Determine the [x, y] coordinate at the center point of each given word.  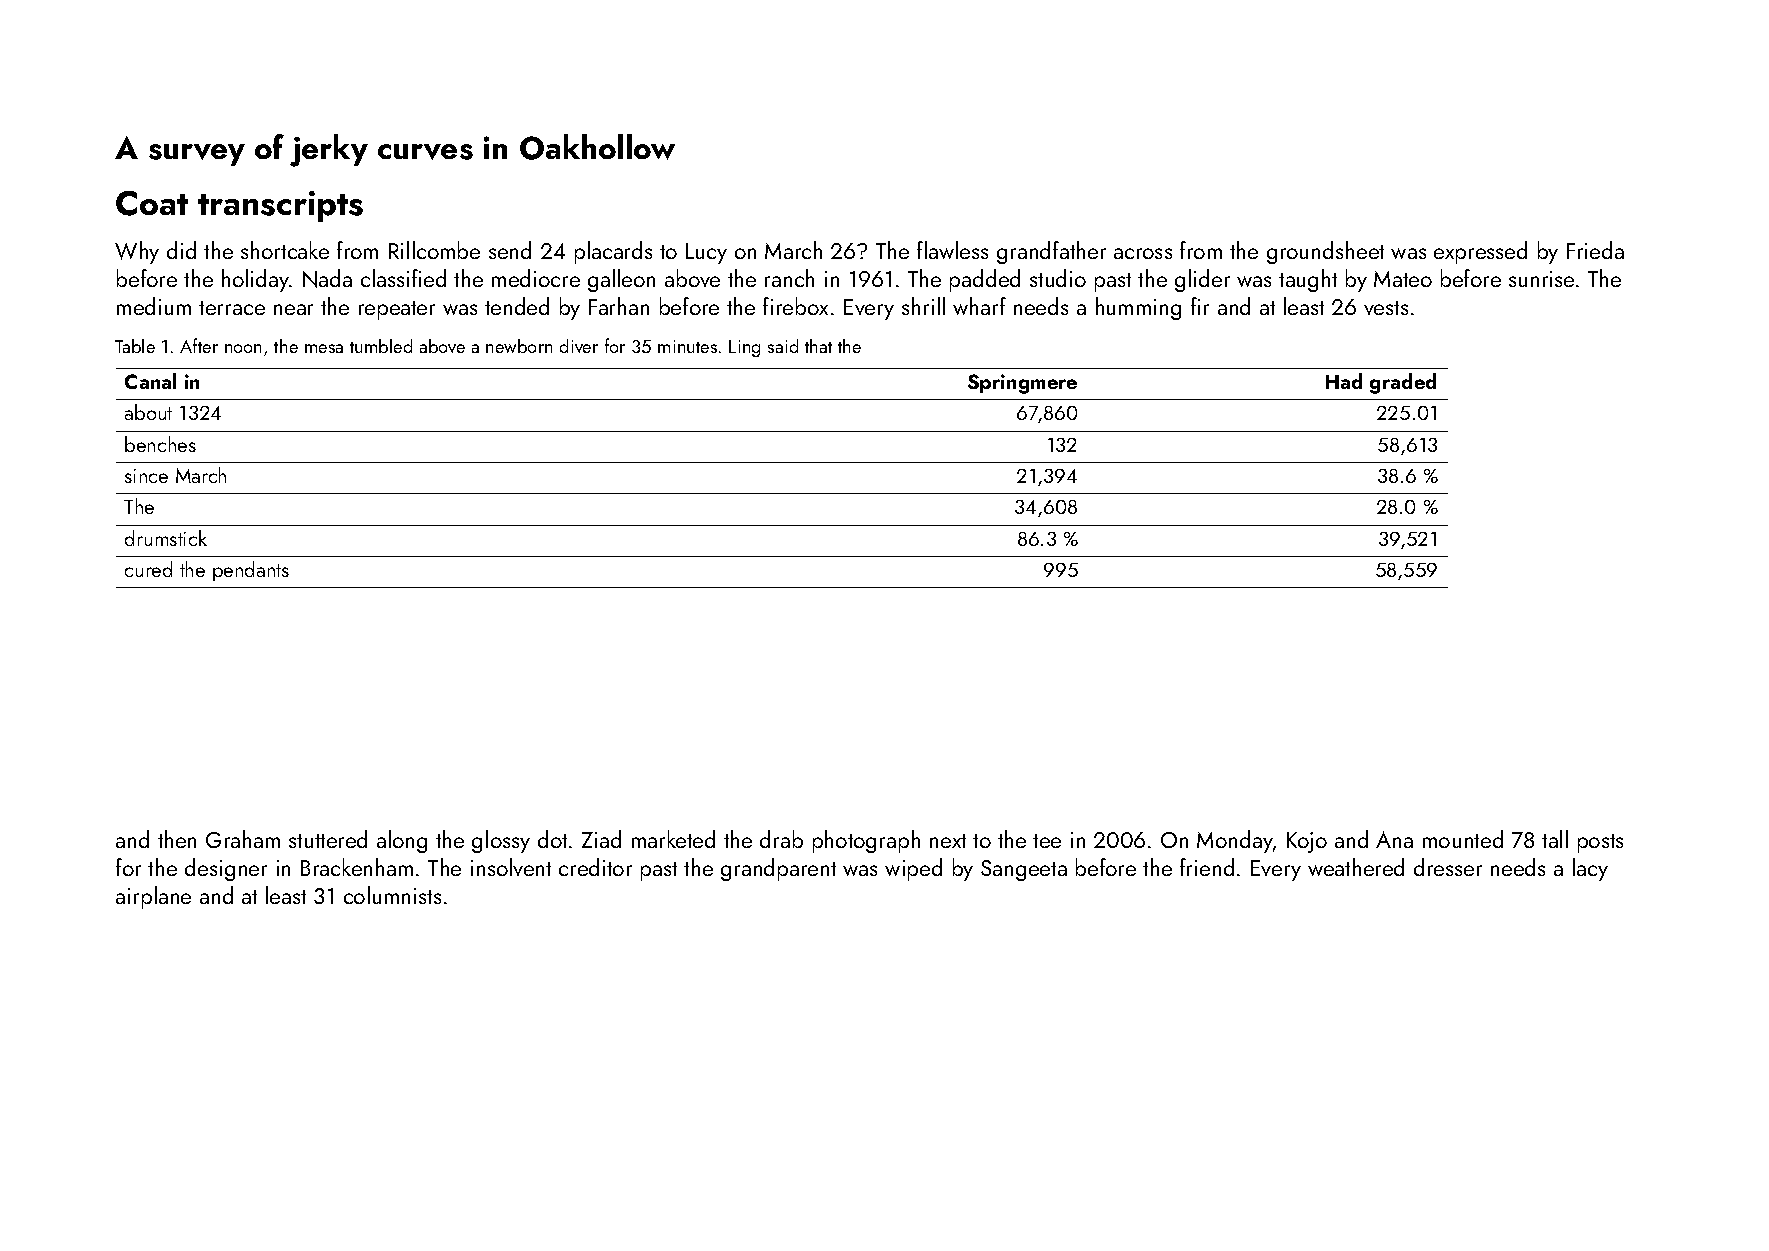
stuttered [328, 839]
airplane [153, 897]
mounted [1463, 839]
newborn [519, 346]
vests [1386, 308]
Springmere [1022, 384]
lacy [1590, 869]
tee [1047, 841]
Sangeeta [1024, 870]
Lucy [706, 253]
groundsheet [1325, 252]
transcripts [280, 206]
